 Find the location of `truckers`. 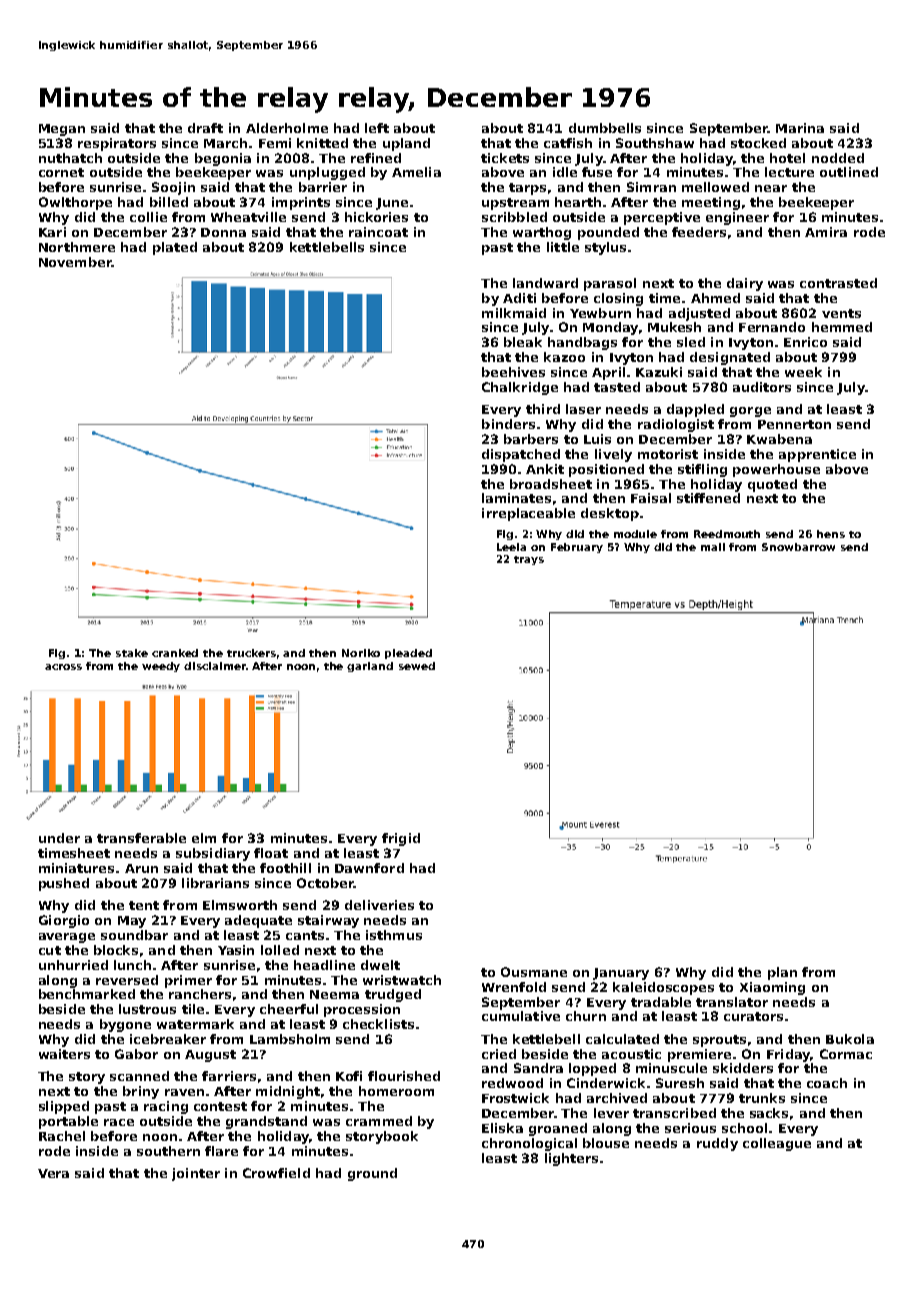

truckers is located at coordinates (251, 653).
